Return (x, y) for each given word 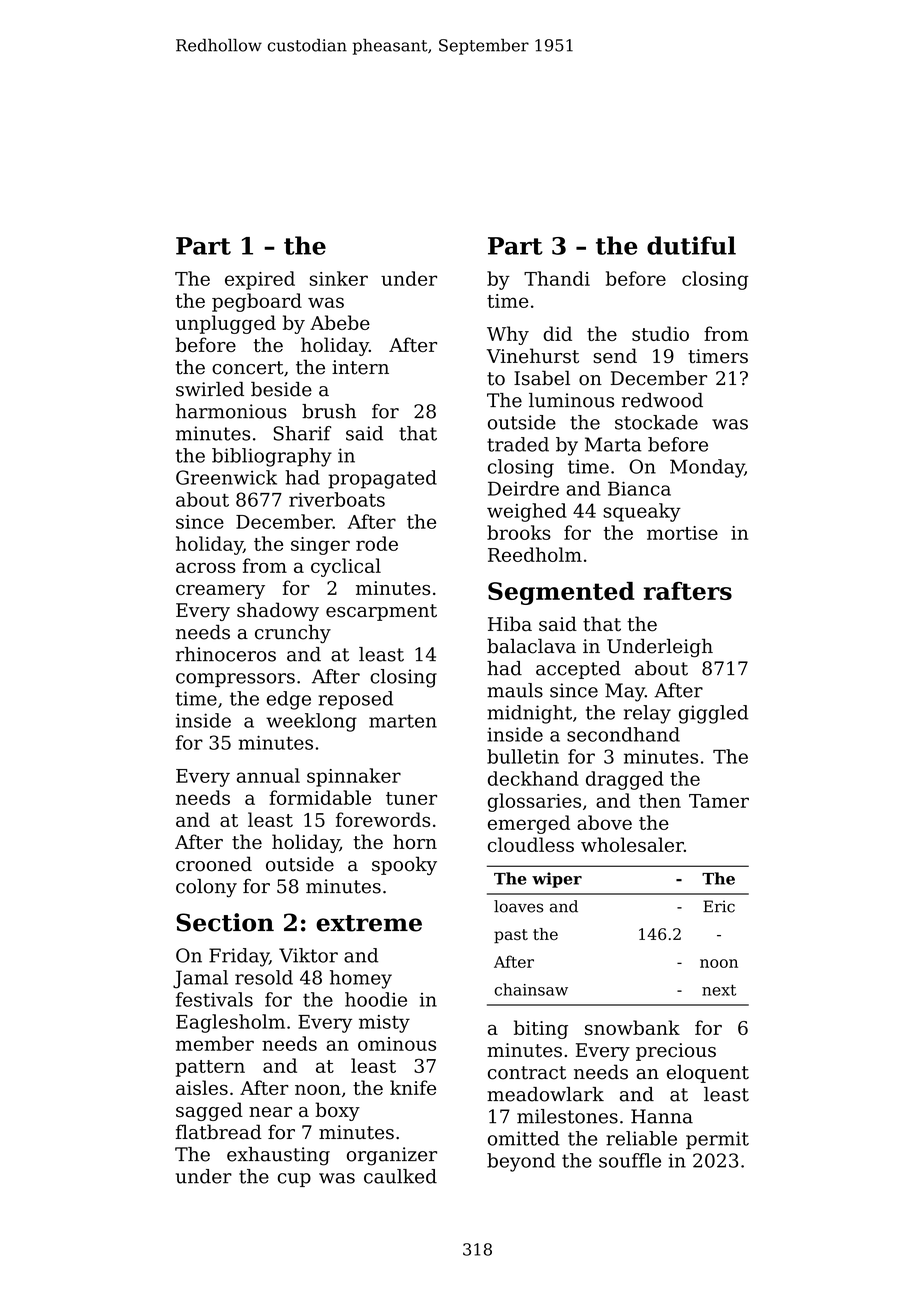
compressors (235, 680)
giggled (713, 714)
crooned (214, 864)
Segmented (561, 593)
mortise (682, 533)
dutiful (691, 245)
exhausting (278, 1156)
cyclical (346, 567)
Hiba (510, 624)
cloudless (531, 844)
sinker (339, 278)
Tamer (719, 801)
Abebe (340, 322)
